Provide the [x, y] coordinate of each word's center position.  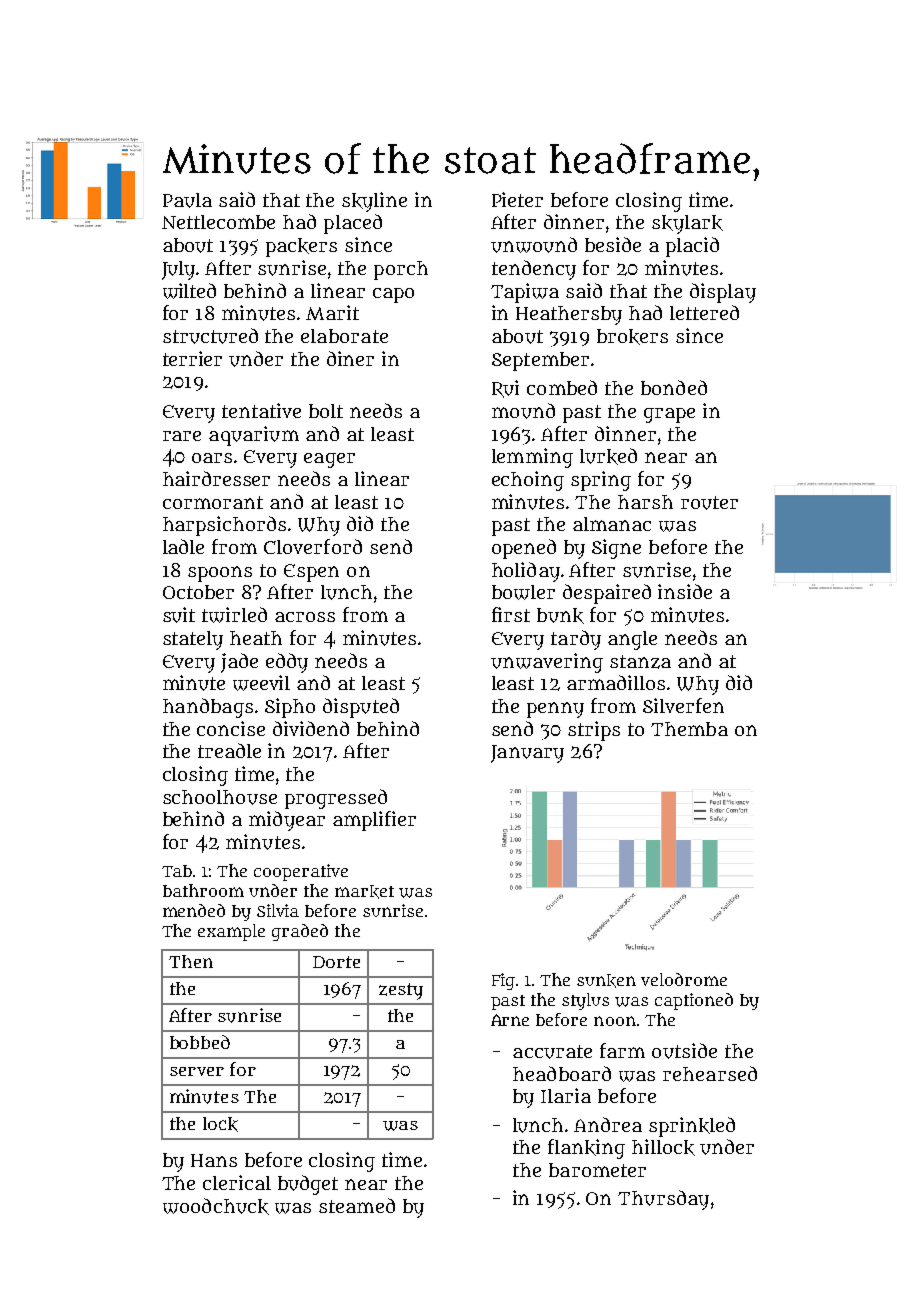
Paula [187, 200]
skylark [687, 224]
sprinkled [692, 1127]
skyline [374, 202]
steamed [357, 1205]
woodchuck [216, 1206]
